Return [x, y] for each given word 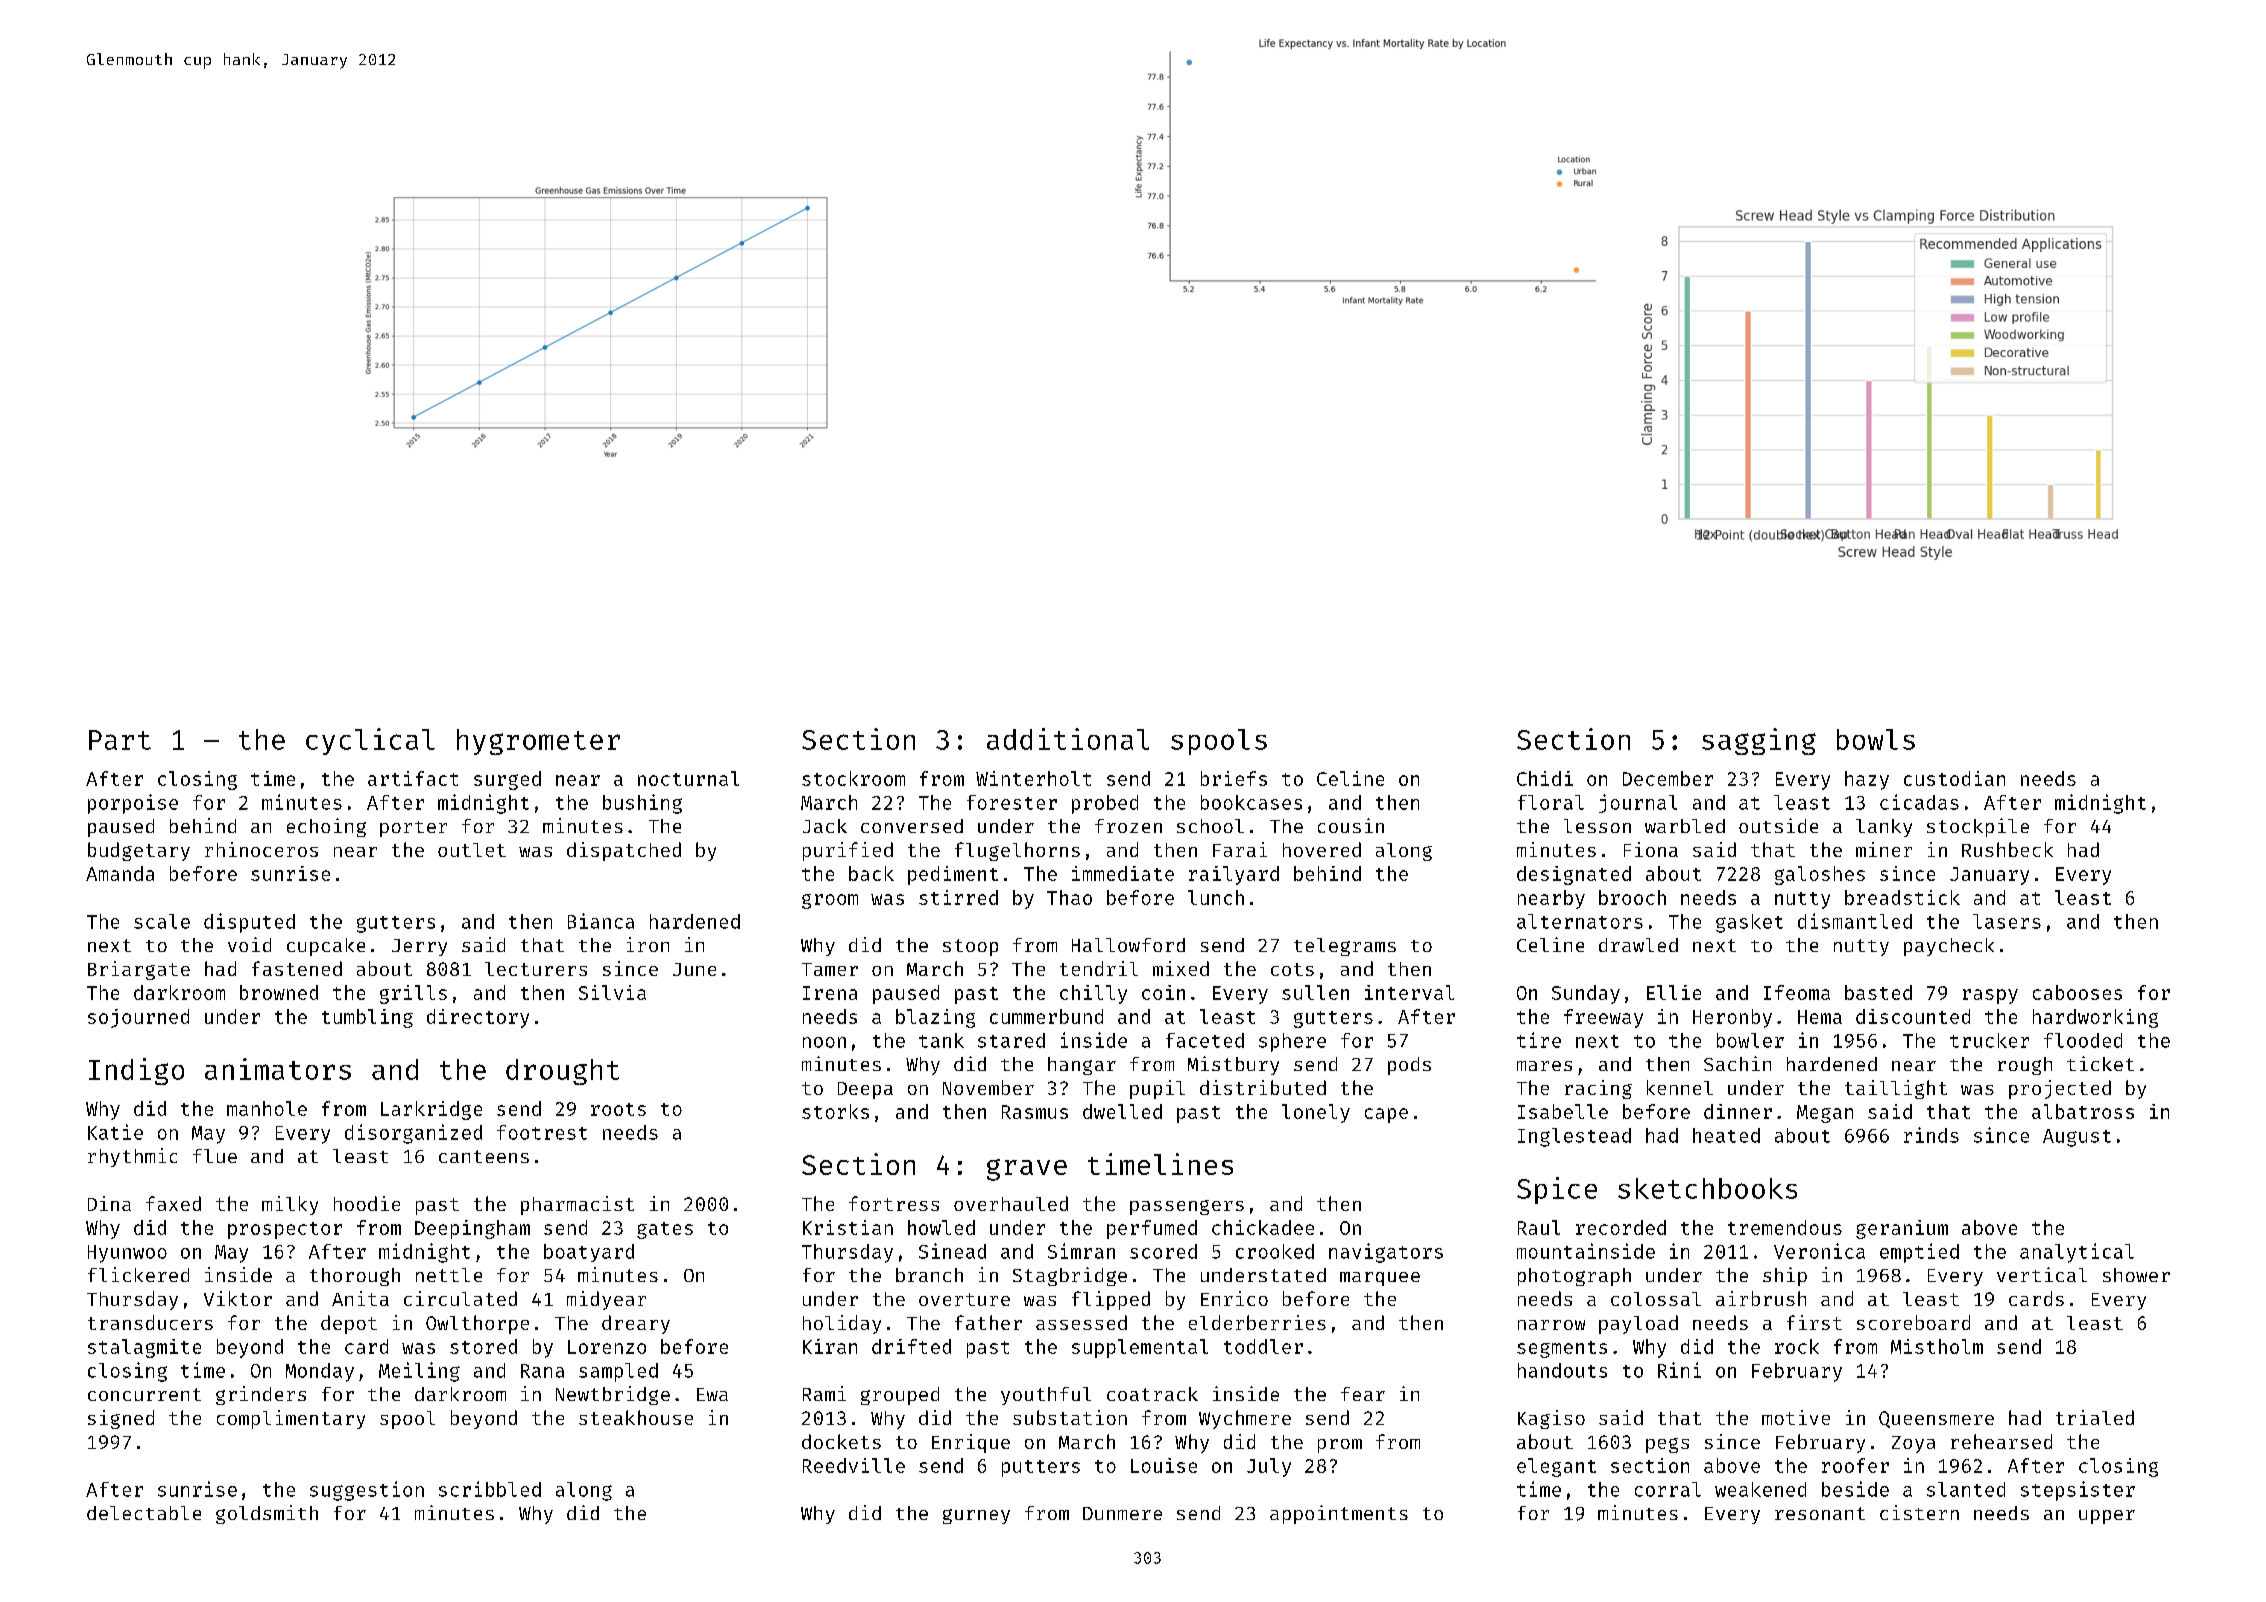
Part [120, 740]
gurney [976, 1516]
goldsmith [267, 1514]
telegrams [1345, 947]
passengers [1187, 1207]
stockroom [853, 778]
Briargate [139, 970]
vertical [2042, 1274]
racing [1598, 1089]
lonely [1316, 1113]
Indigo [136, 1071]
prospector [285, 1230]
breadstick [1902, 897]
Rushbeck [2007, 849]
